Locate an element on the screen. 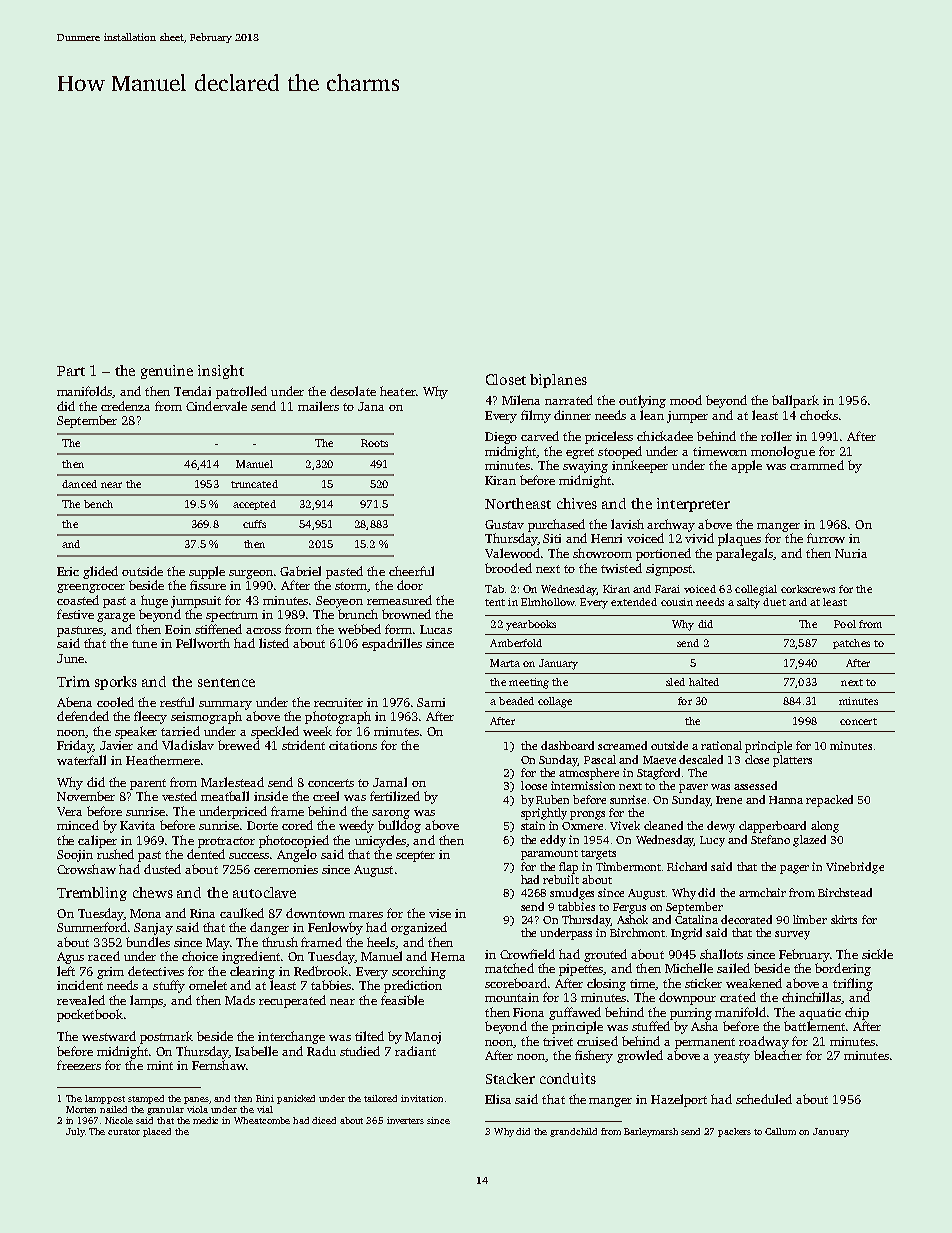  halted is located at coordinates (704, 682).
